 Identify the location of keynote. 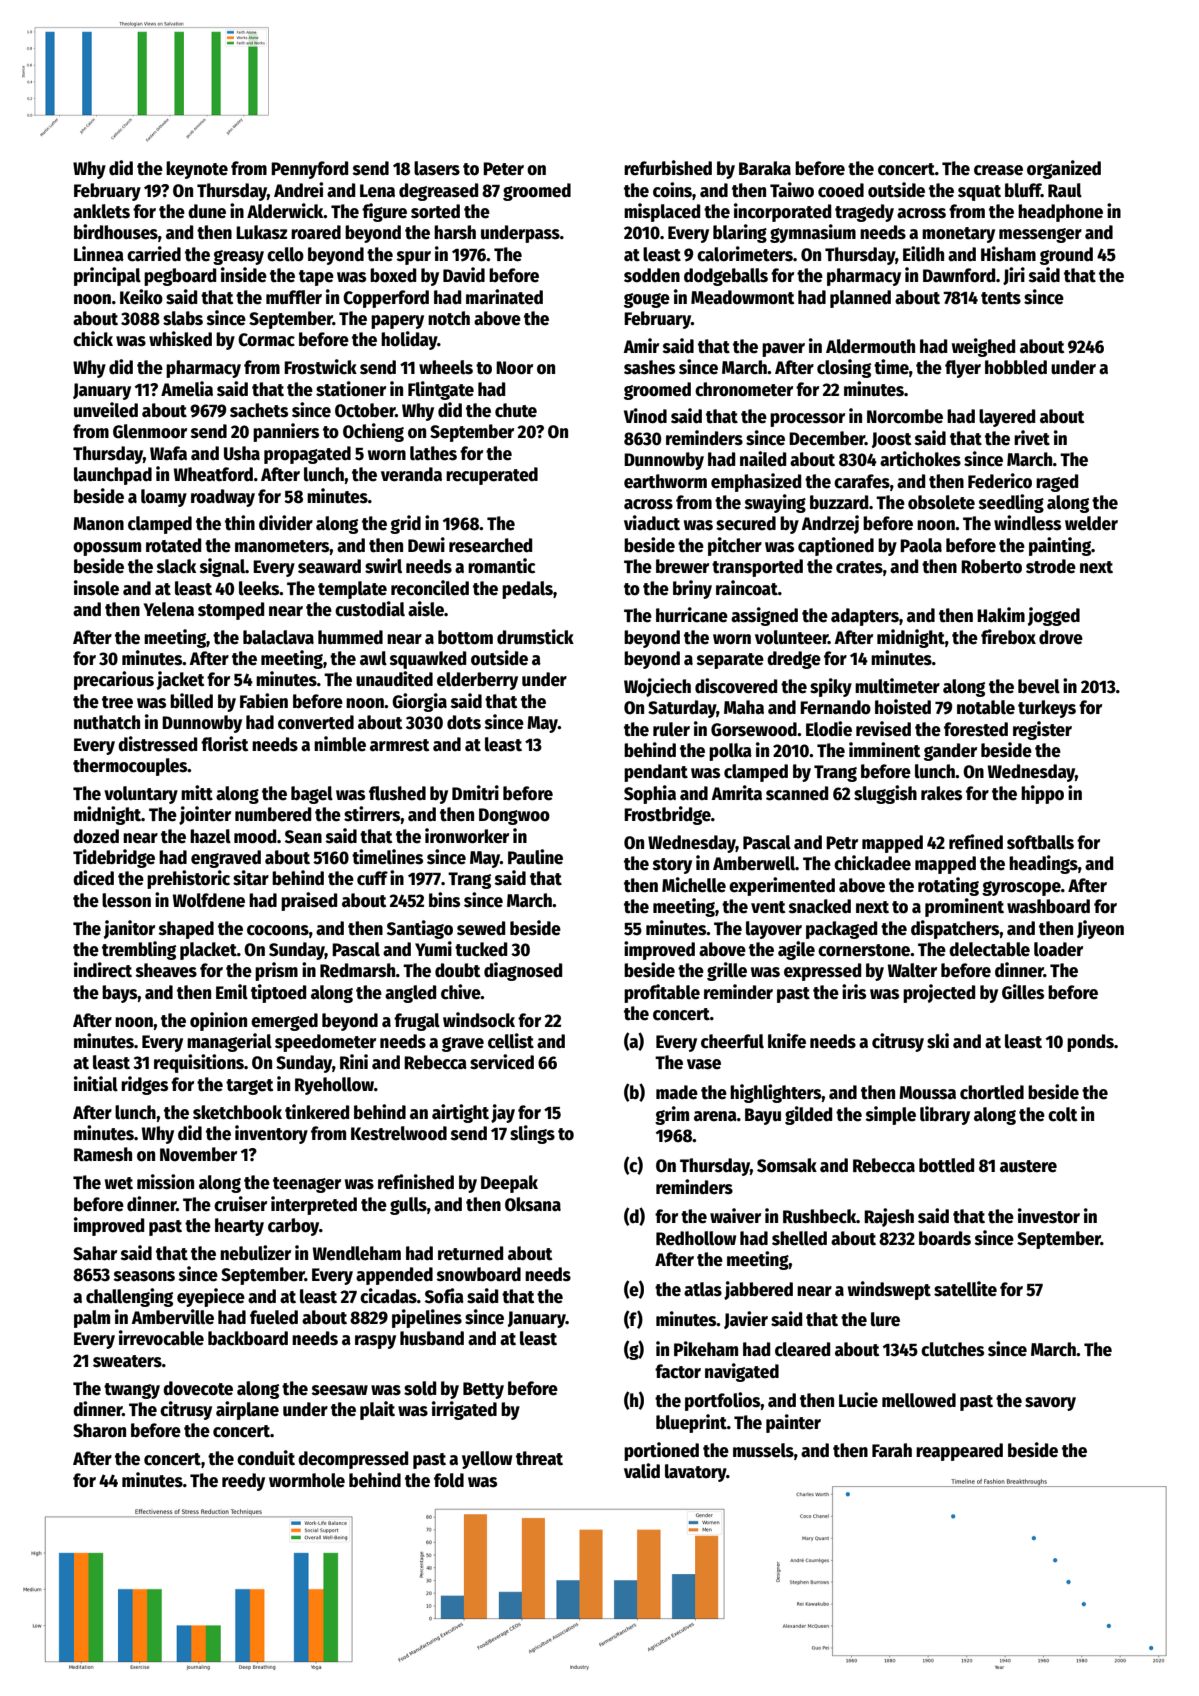
(197, 170).
